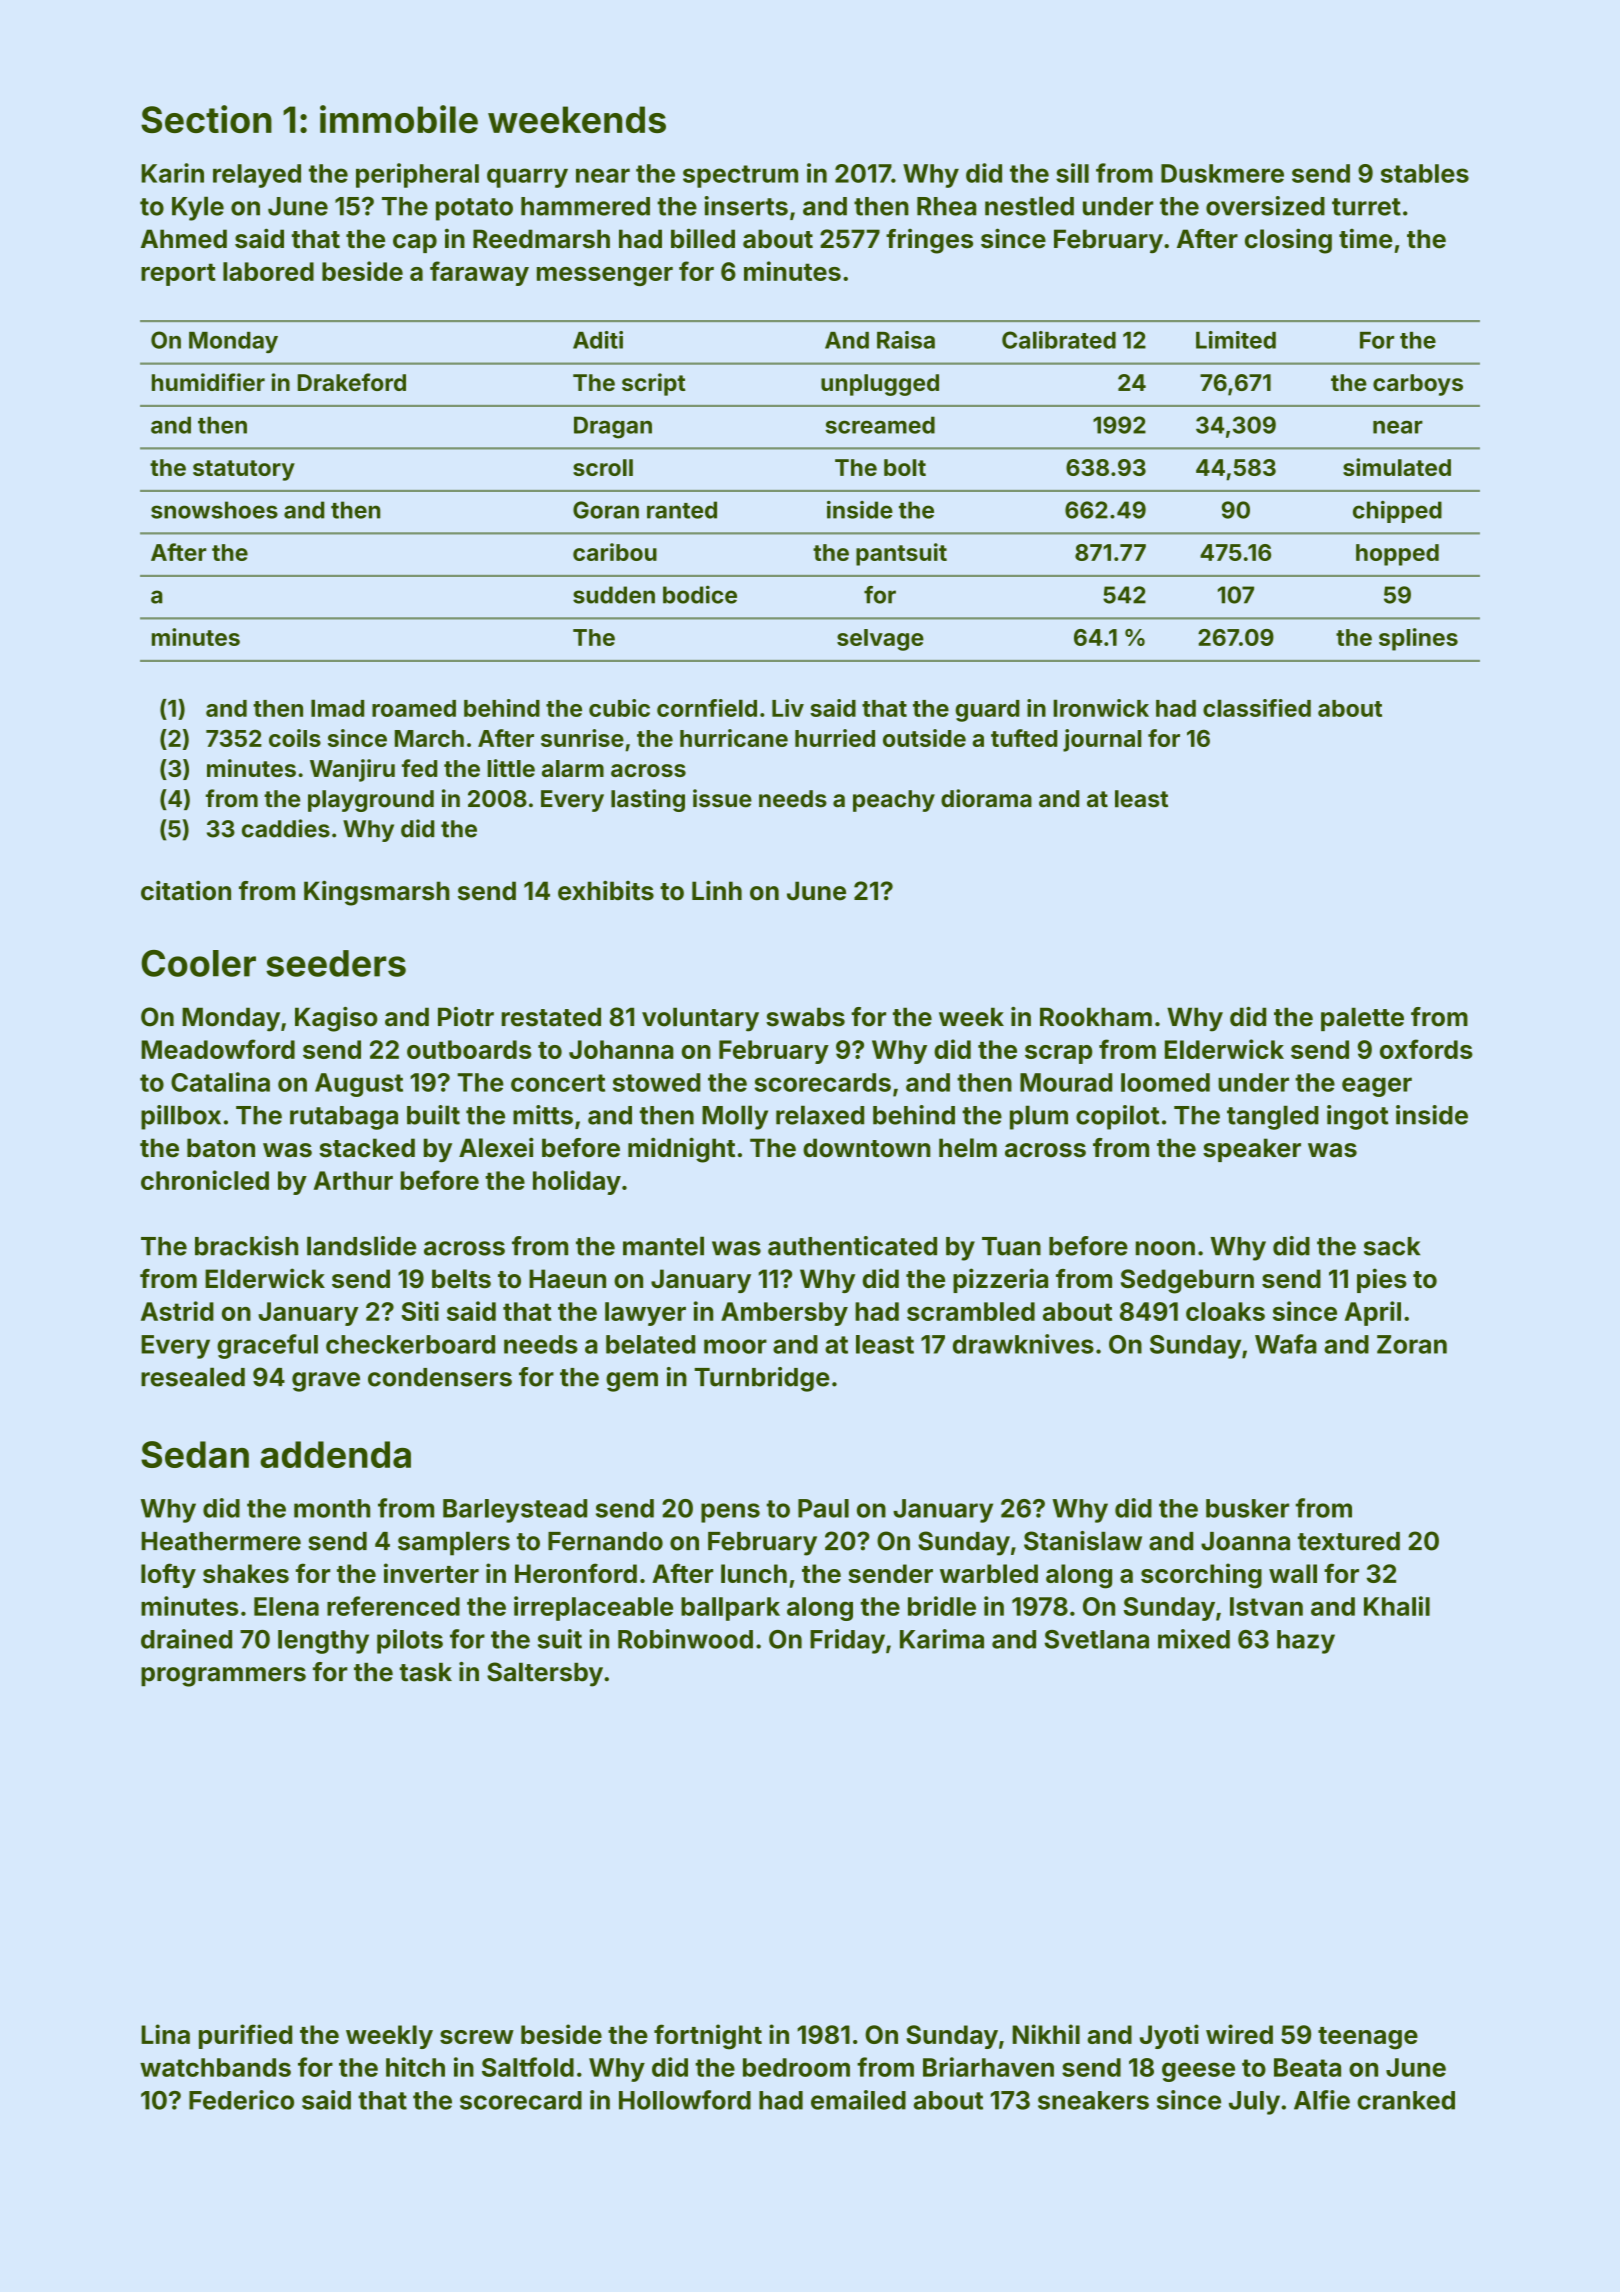 This page has height=2292, width=1620. What do you see at coordinates (415, 2067) in the page?
I see `hitch` at bounding box center [415, 2067].
